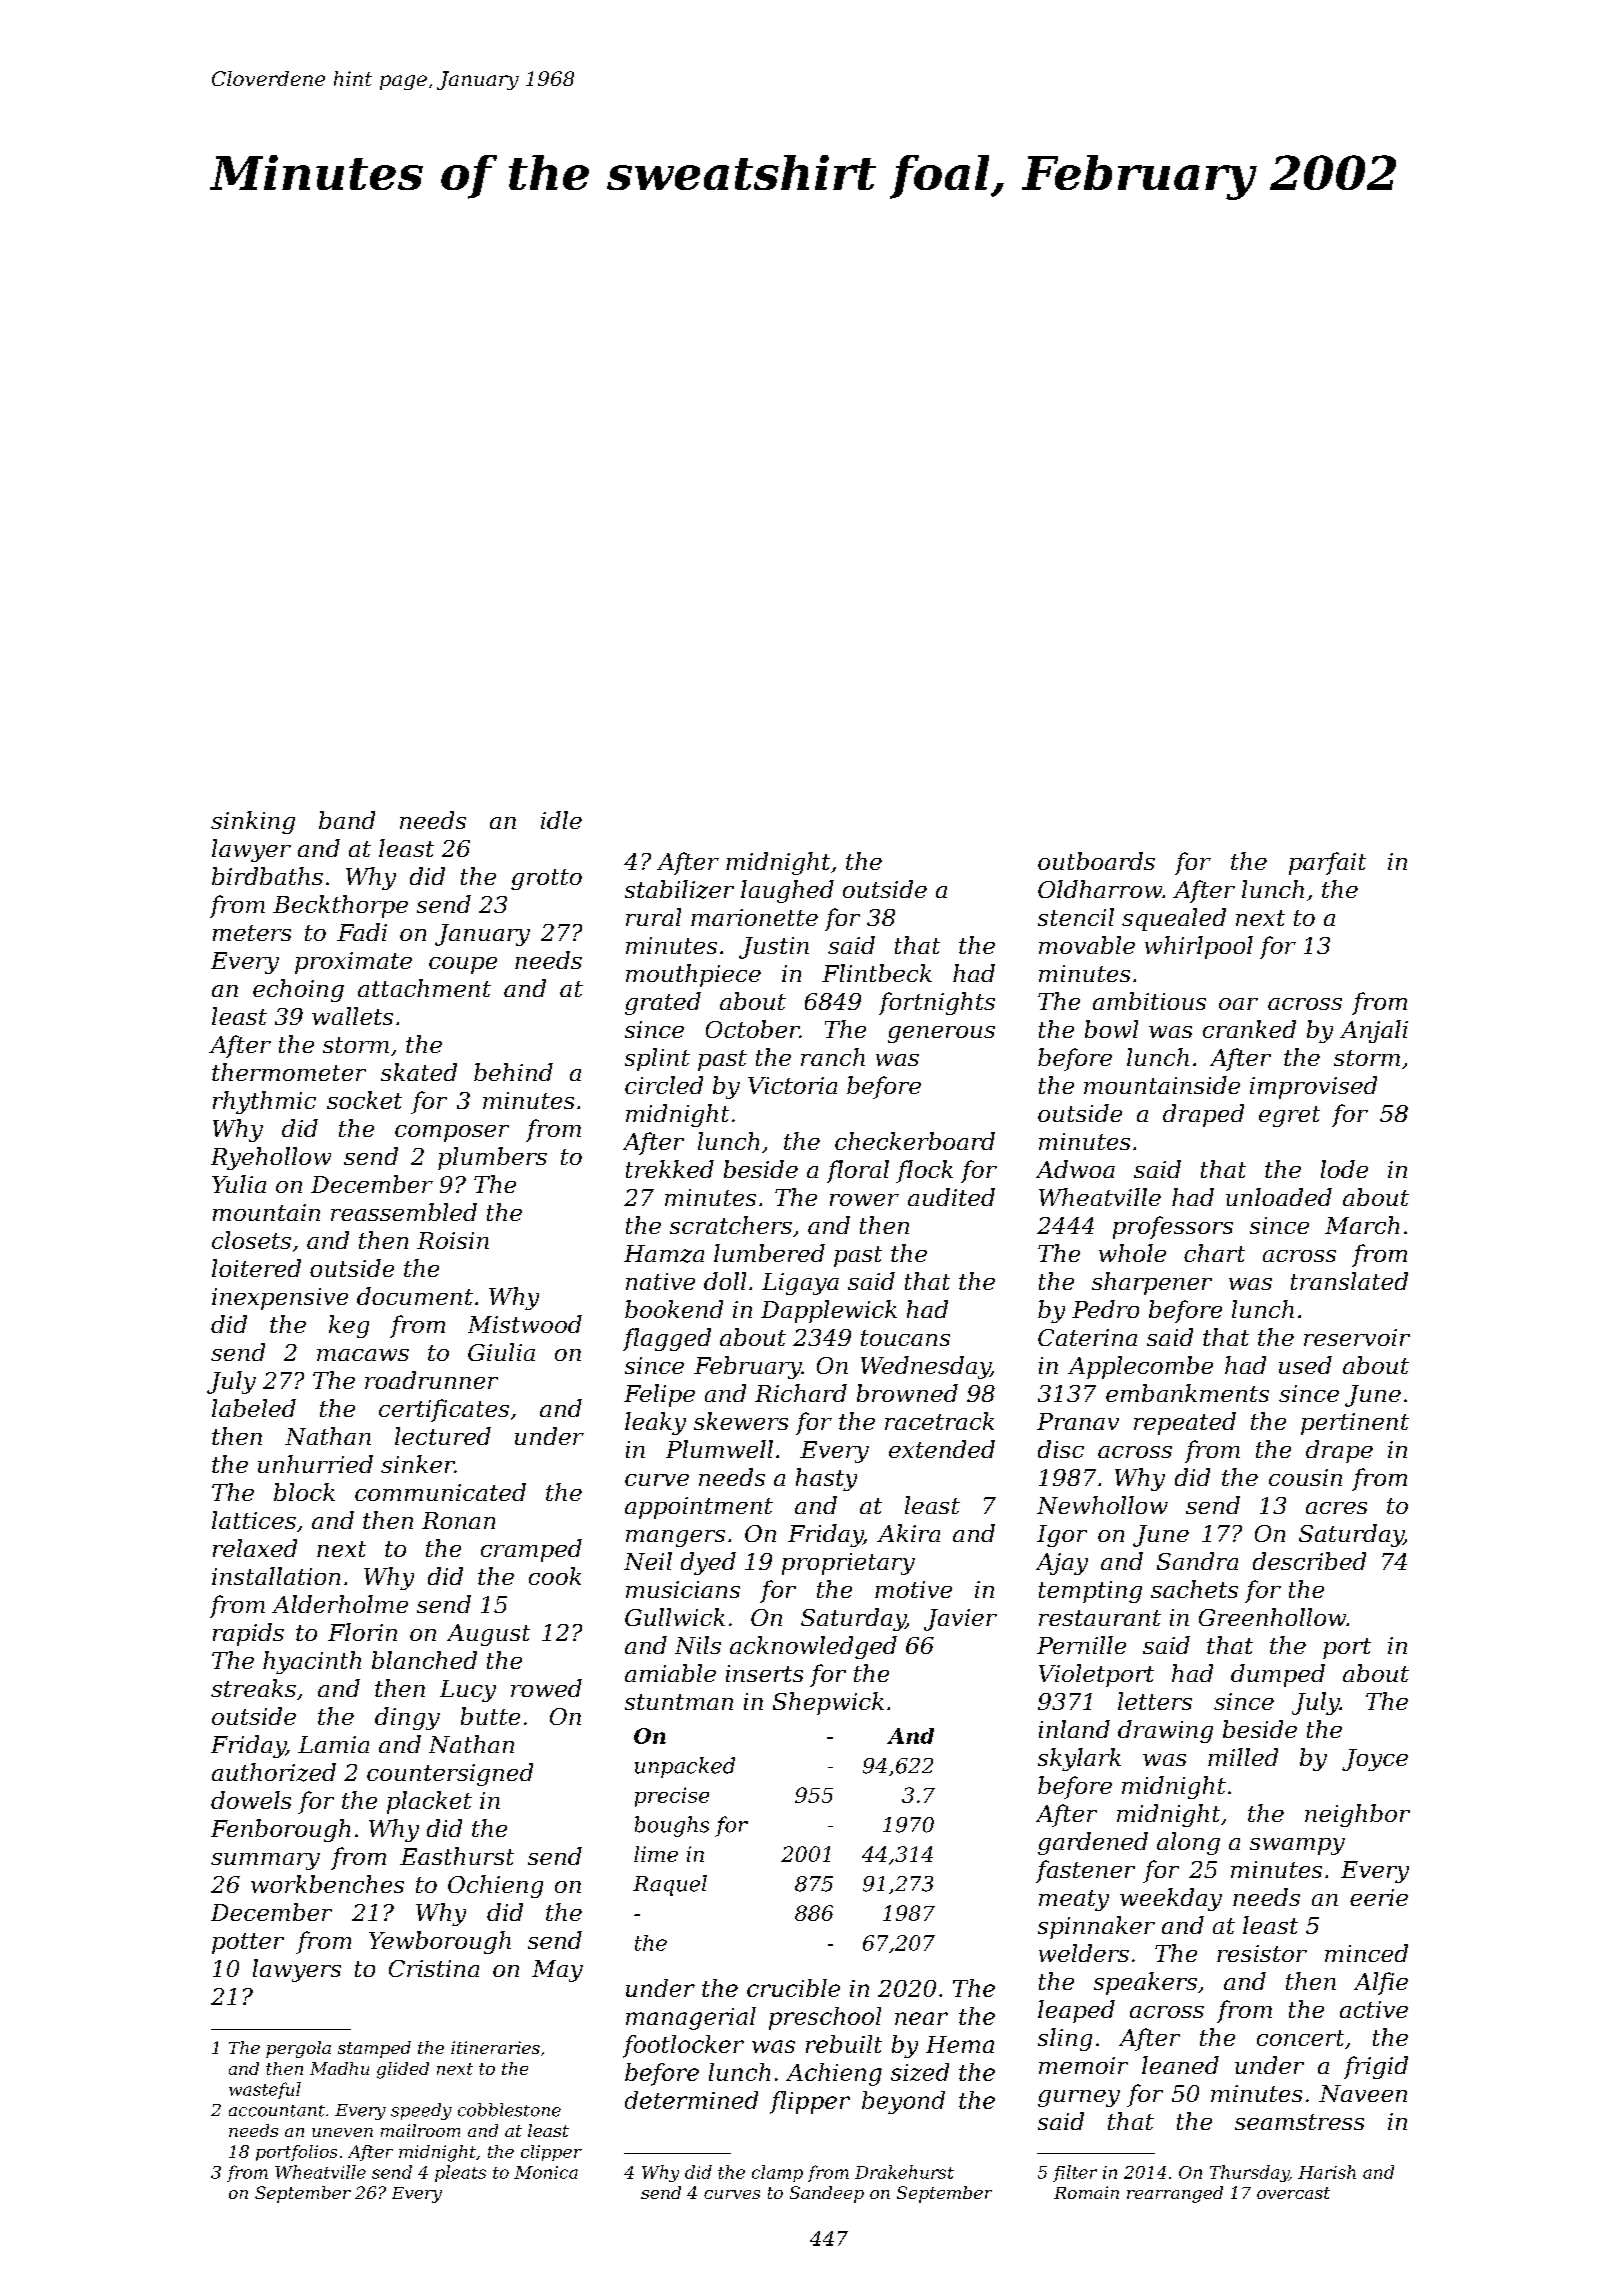 This screenshot has height=2292, width=1620. I want to click on countersigned, so click(450, 1774).
